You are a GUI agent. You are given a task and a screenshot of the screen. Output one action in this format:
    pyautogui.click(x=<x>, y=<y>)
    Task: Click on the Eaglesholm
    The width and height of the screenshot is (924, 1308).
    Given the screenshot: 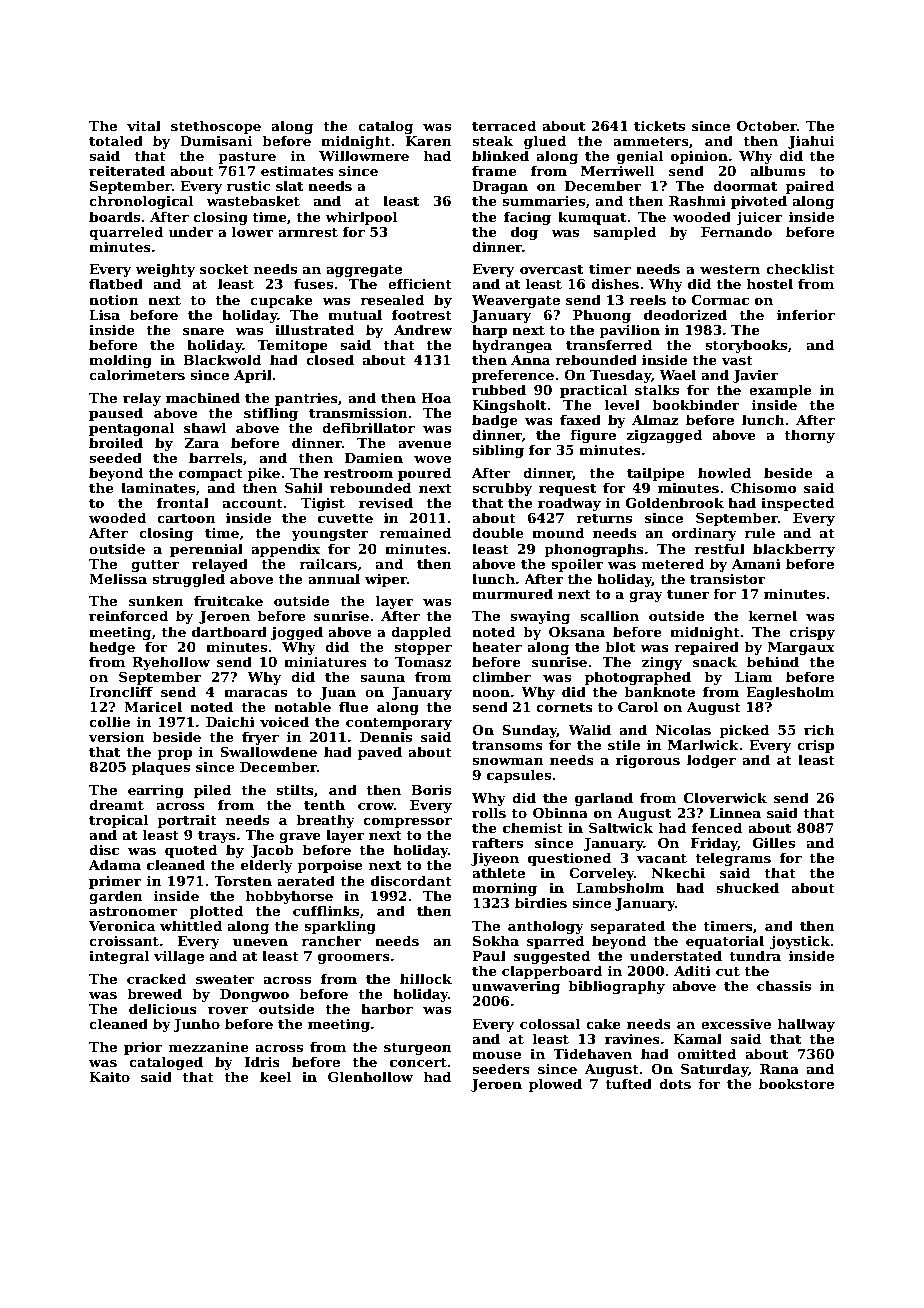 What is the action you would take?
    pyautogui.click(x=790, y=693)
